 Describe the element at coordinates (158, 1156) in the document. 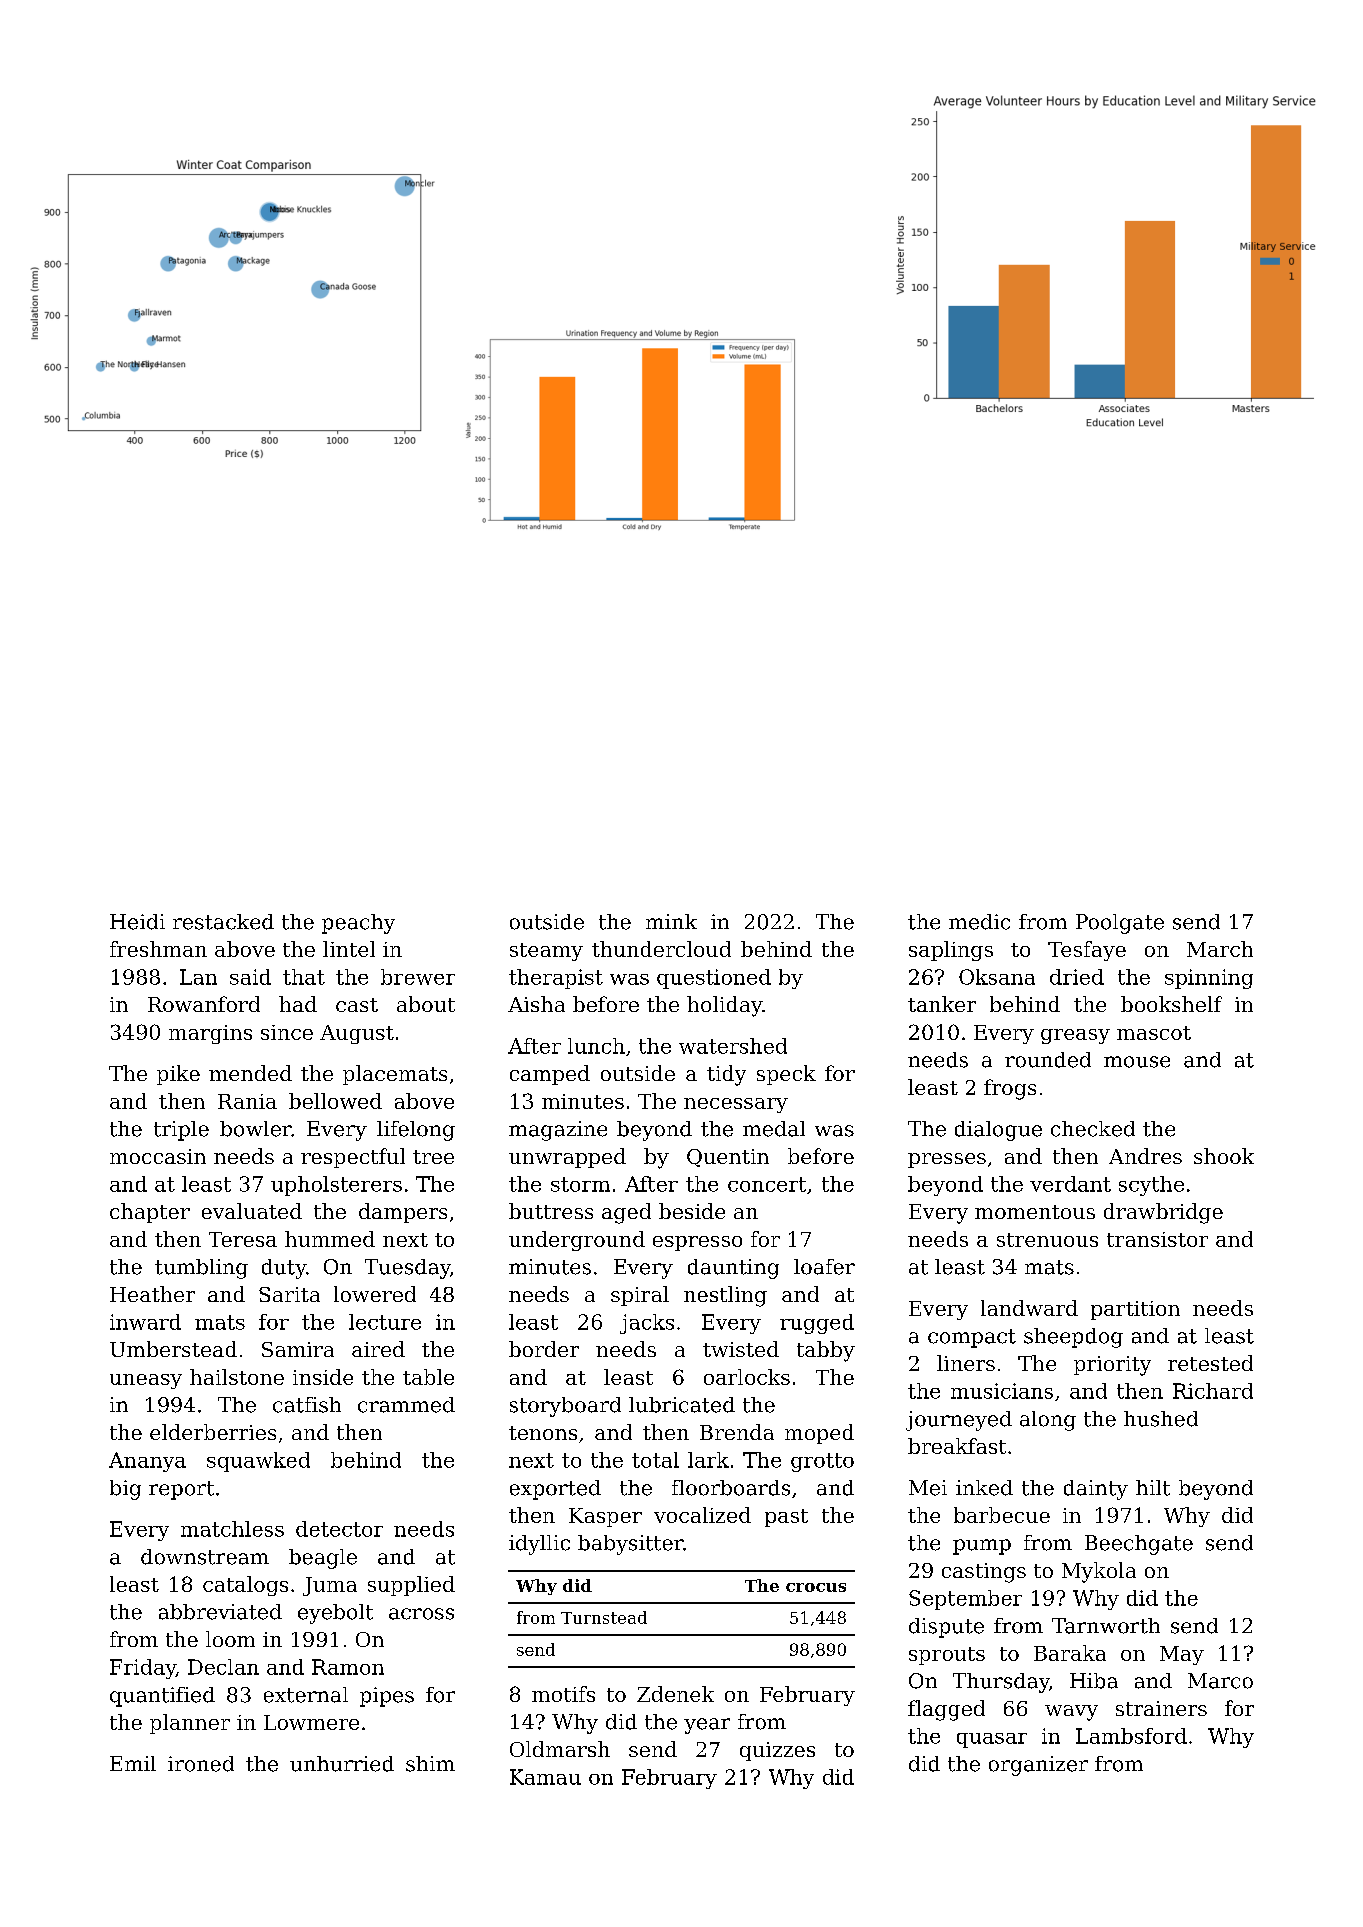

I see `moccasin` at that location.
